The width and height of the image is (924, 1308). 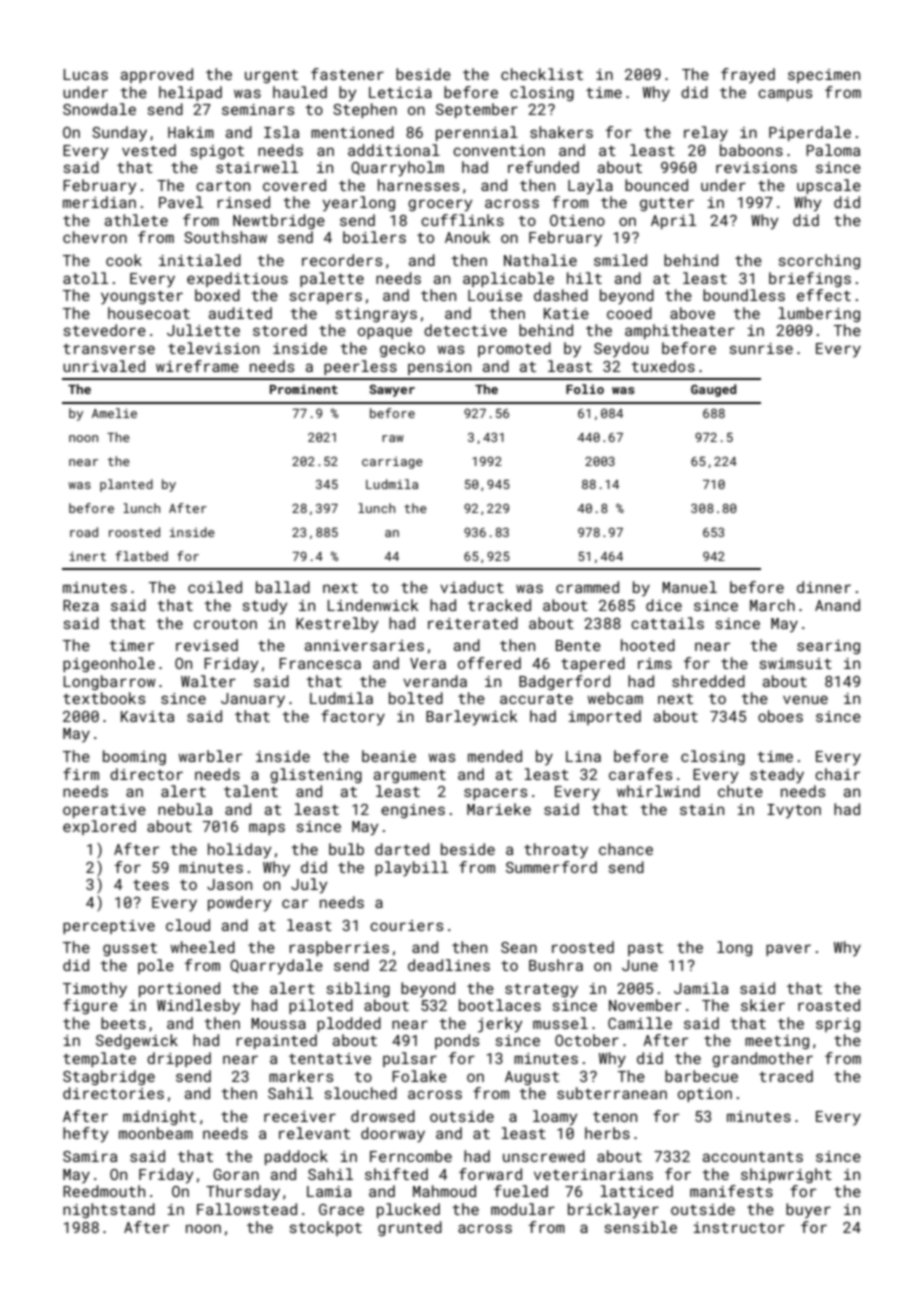 What do you see at coordinates (833, 150) in the image?
I see `Paloma` at bounding box center [833, 150].
